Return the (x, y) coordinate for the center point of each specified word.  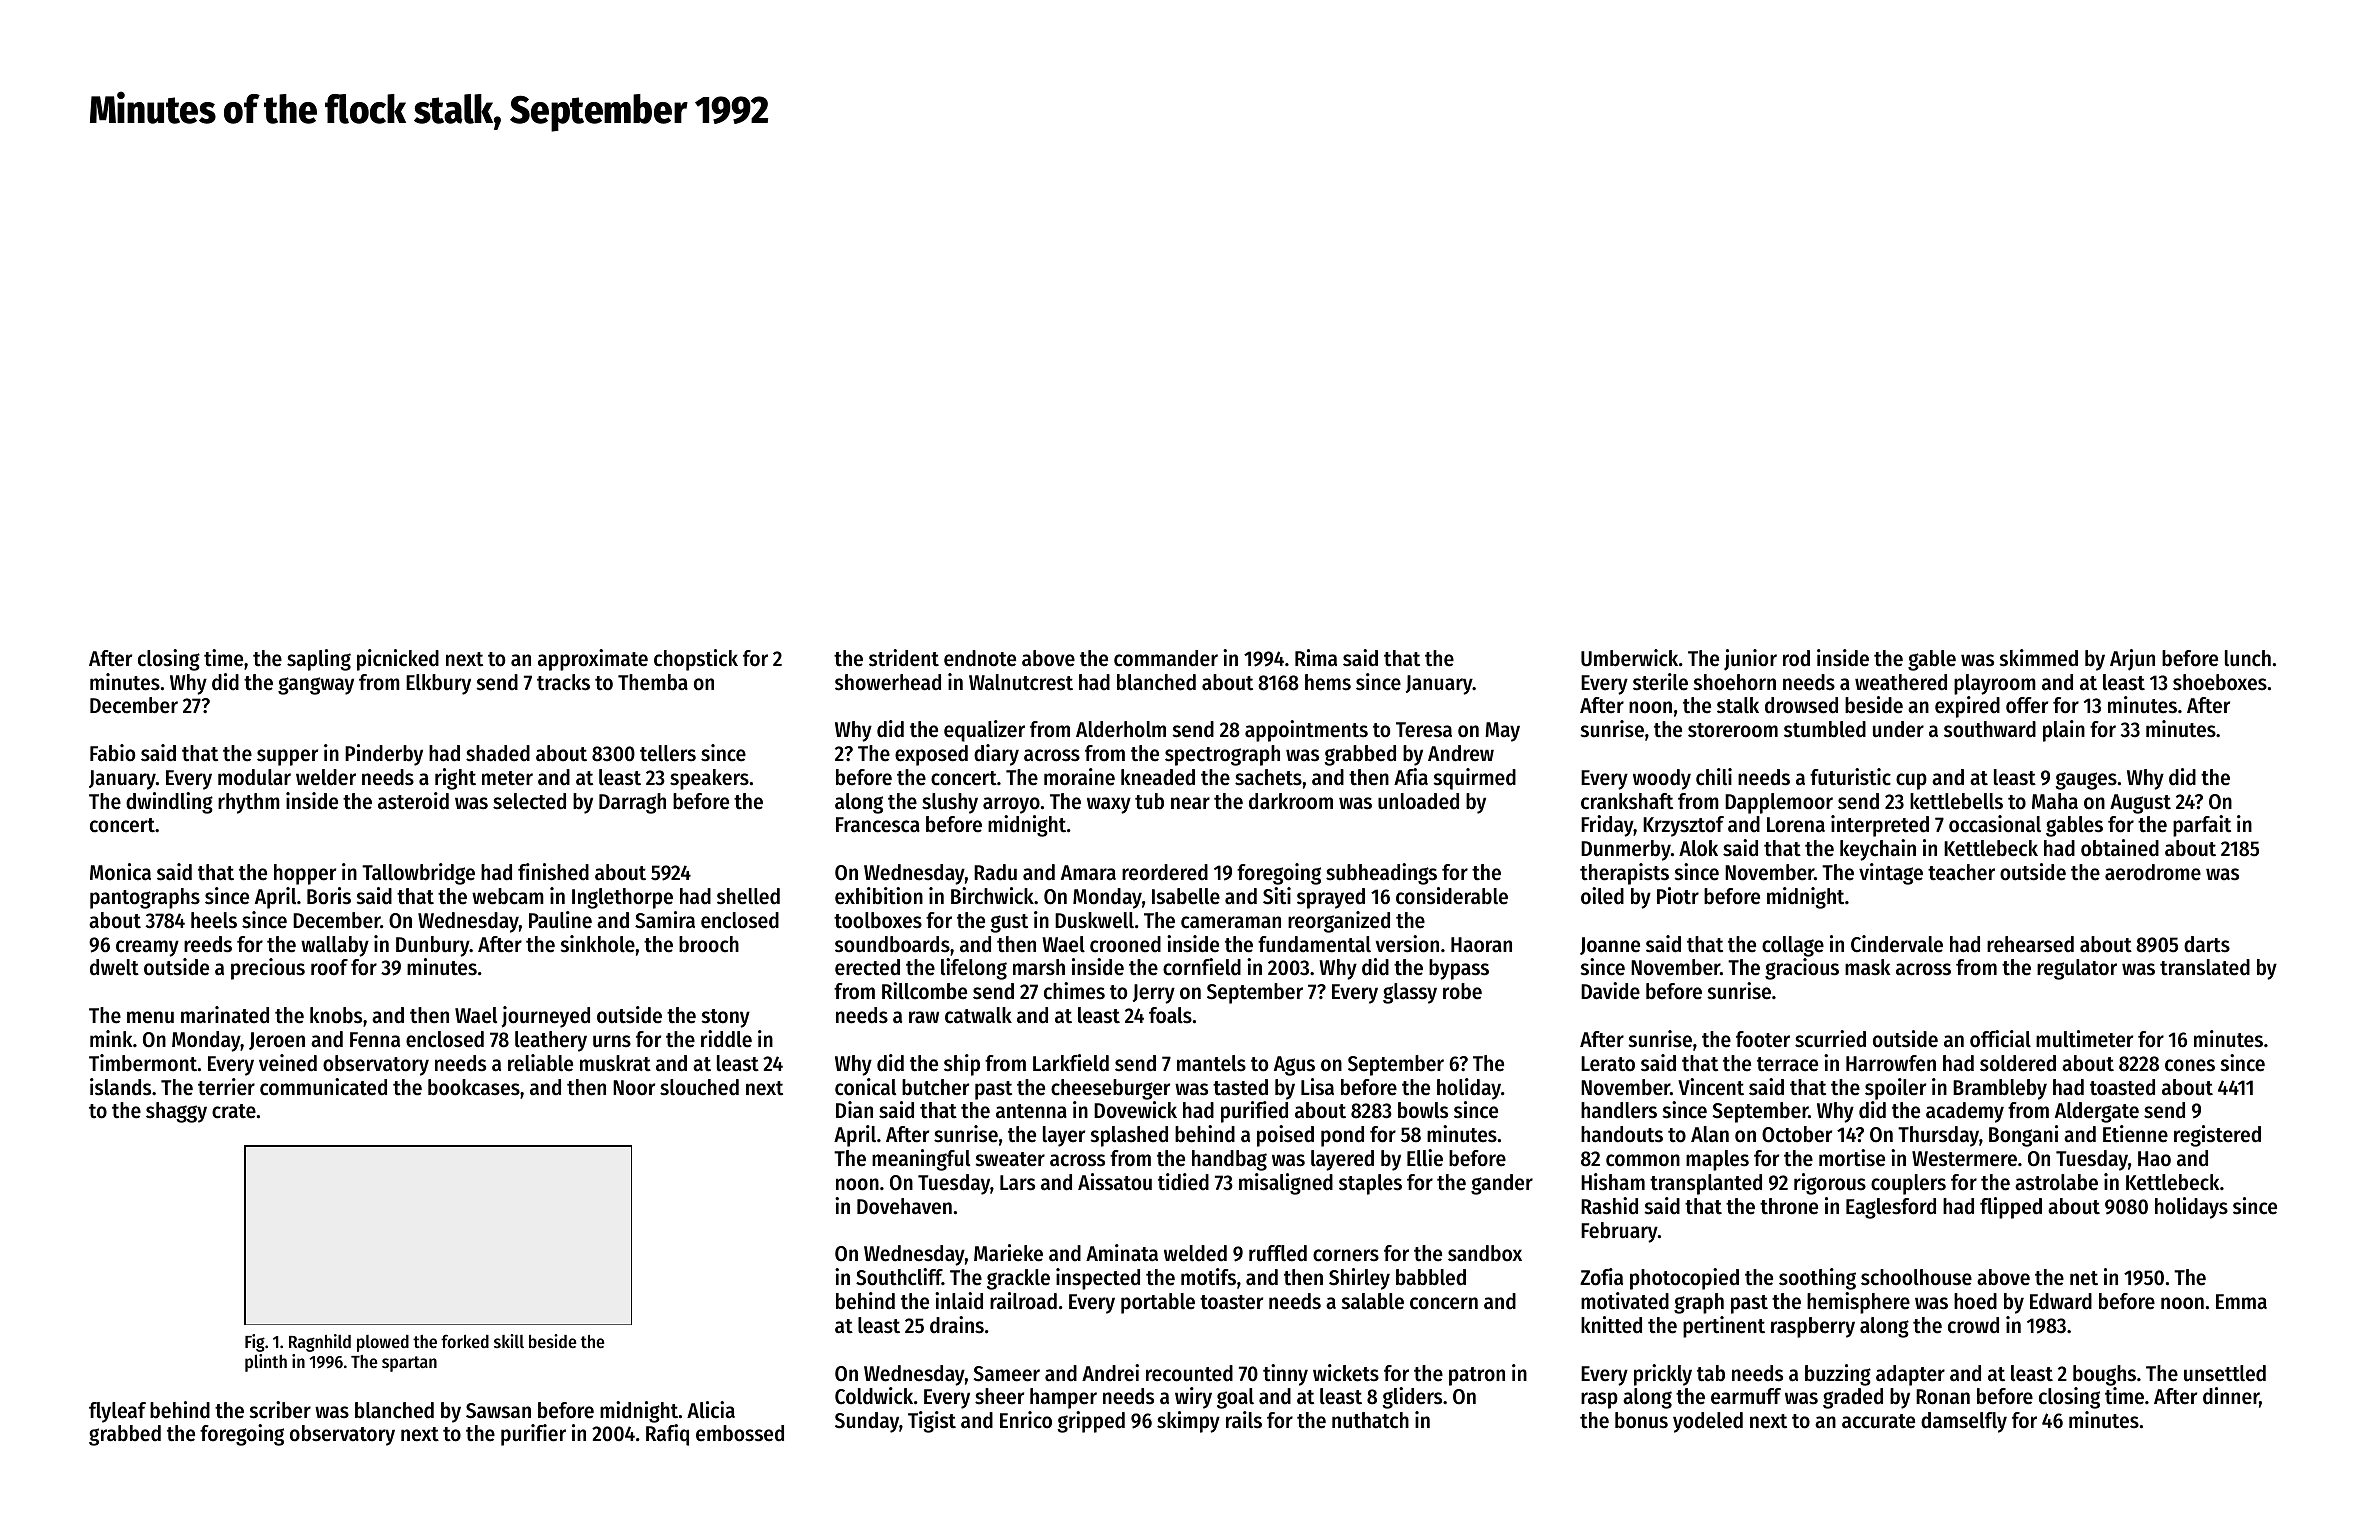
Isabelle (1186, 896)
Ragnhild (320, 1343)
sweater (1010, 1159)
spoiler (1895, 1089)
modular (254, 777)
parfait (2202, 826)
